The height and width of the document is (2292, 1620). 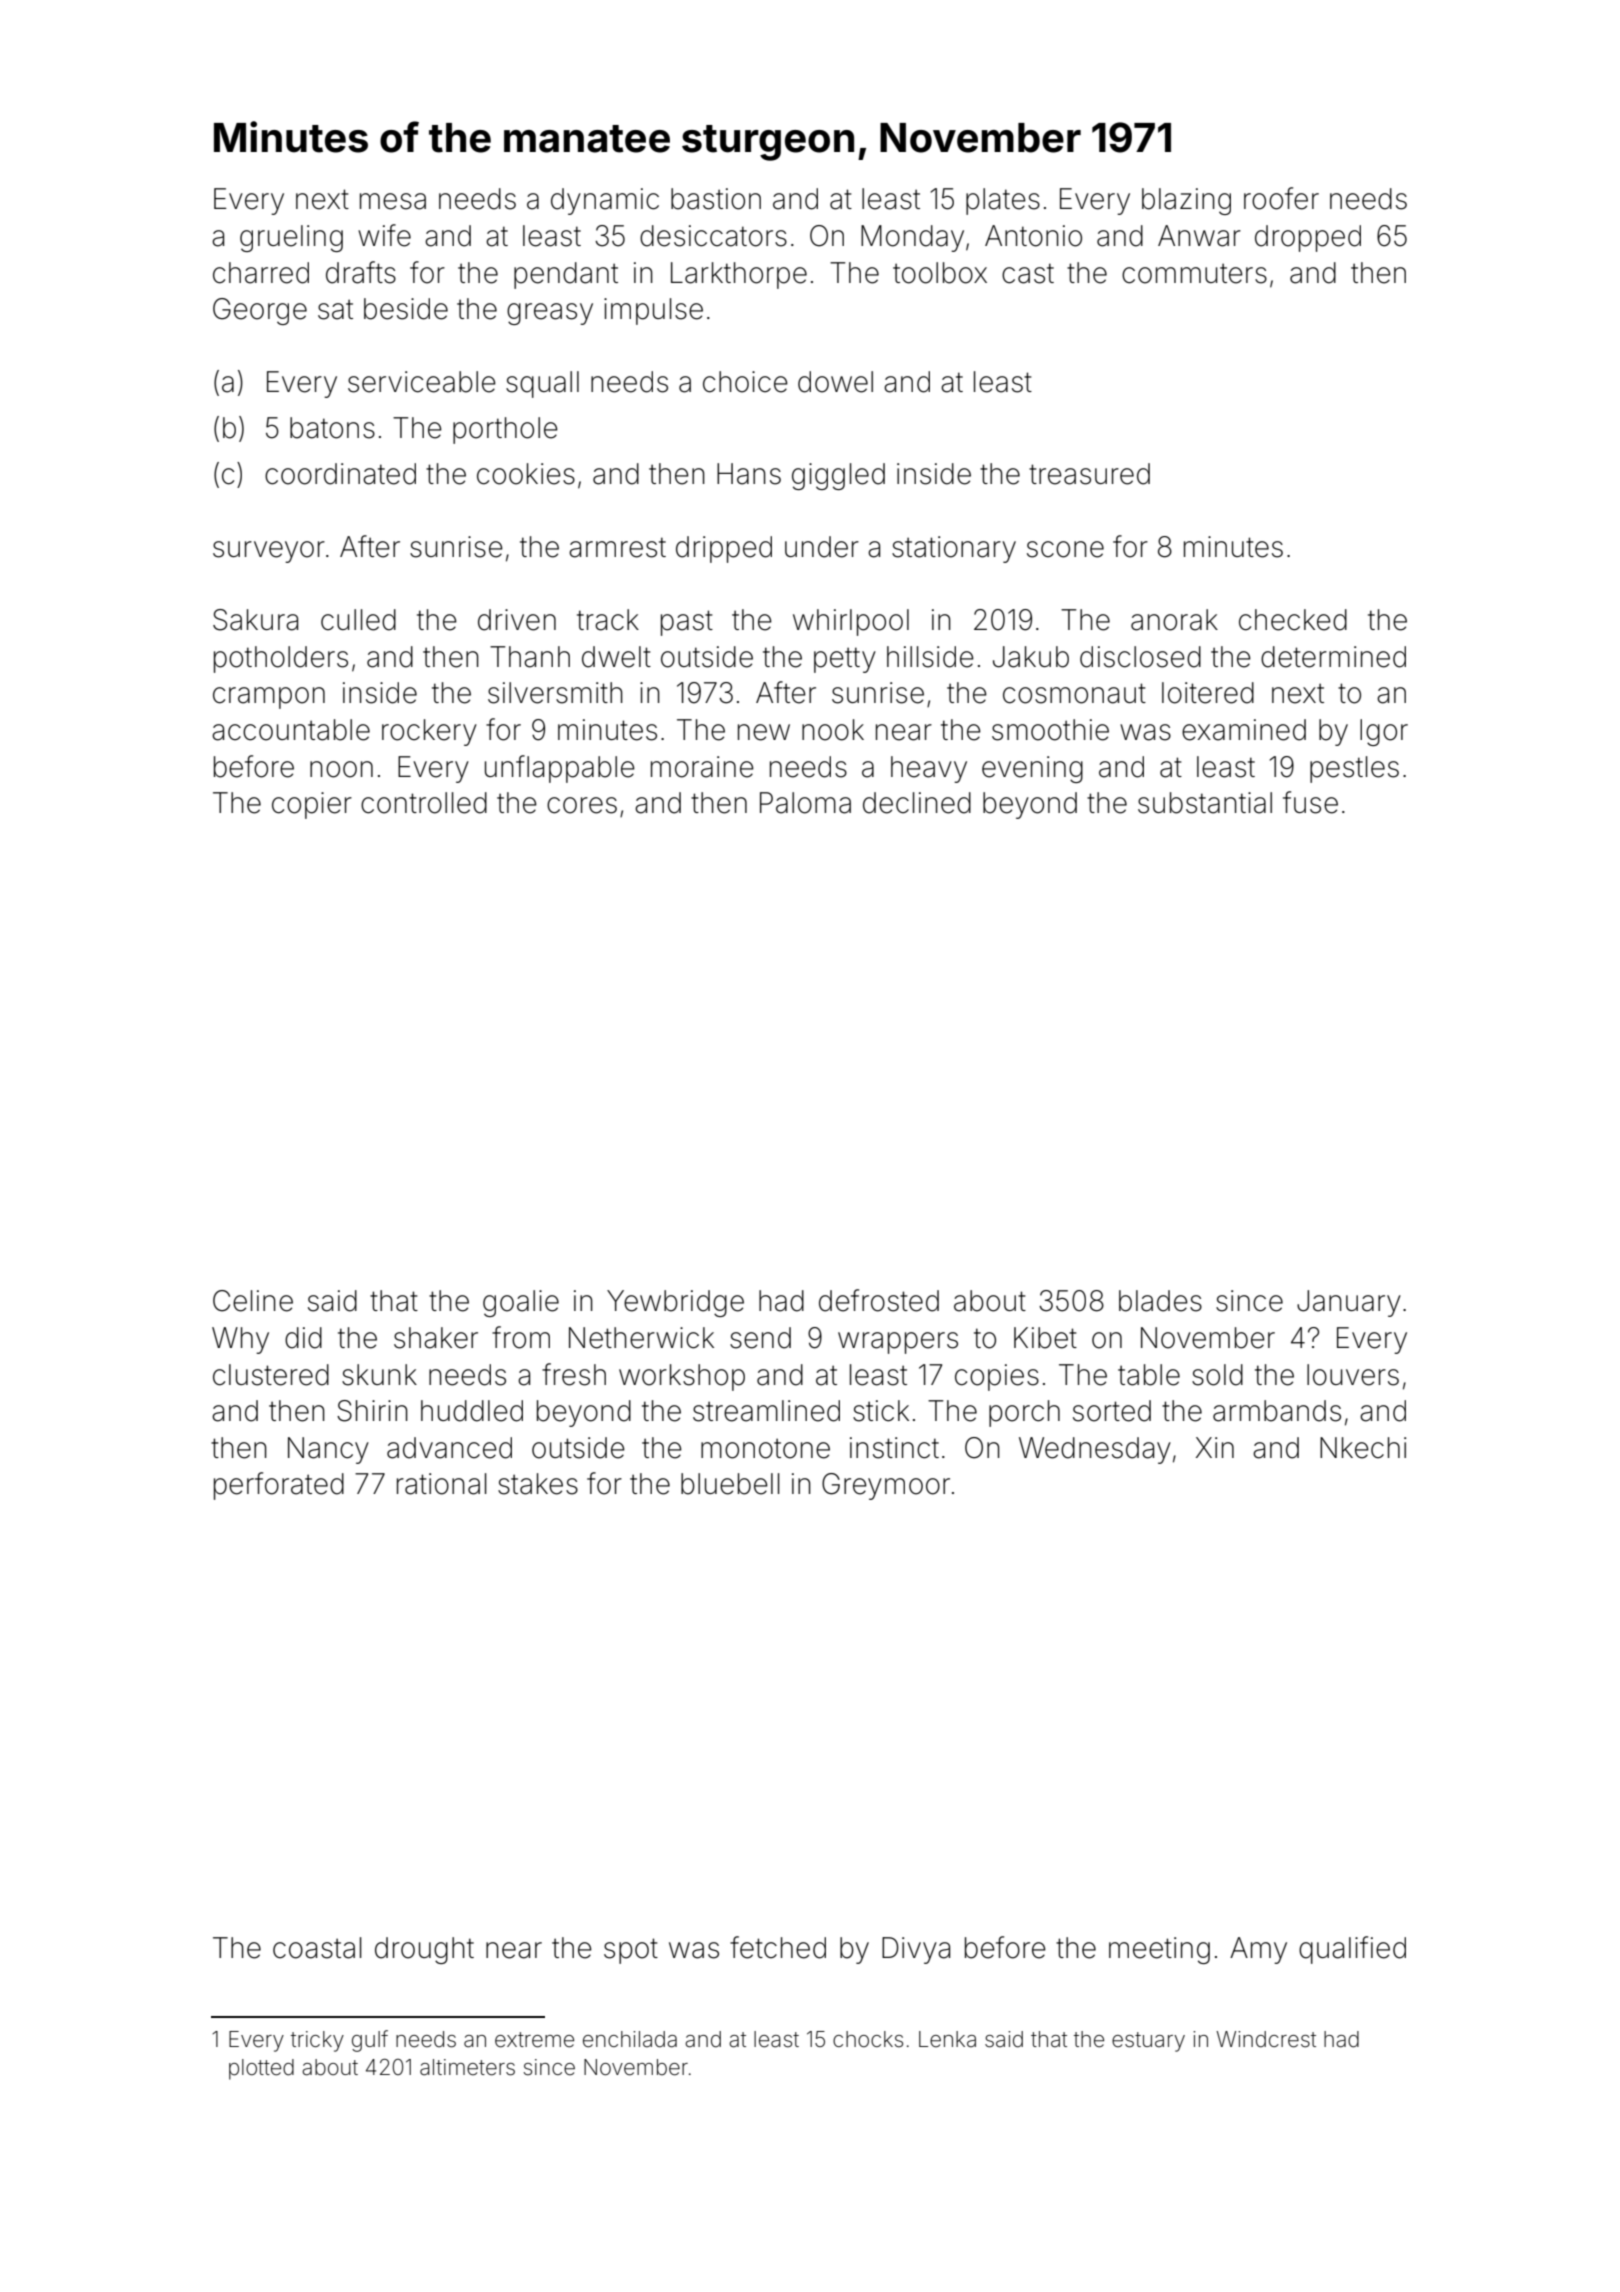 I want to click on George, so click(x=260, y=311).
